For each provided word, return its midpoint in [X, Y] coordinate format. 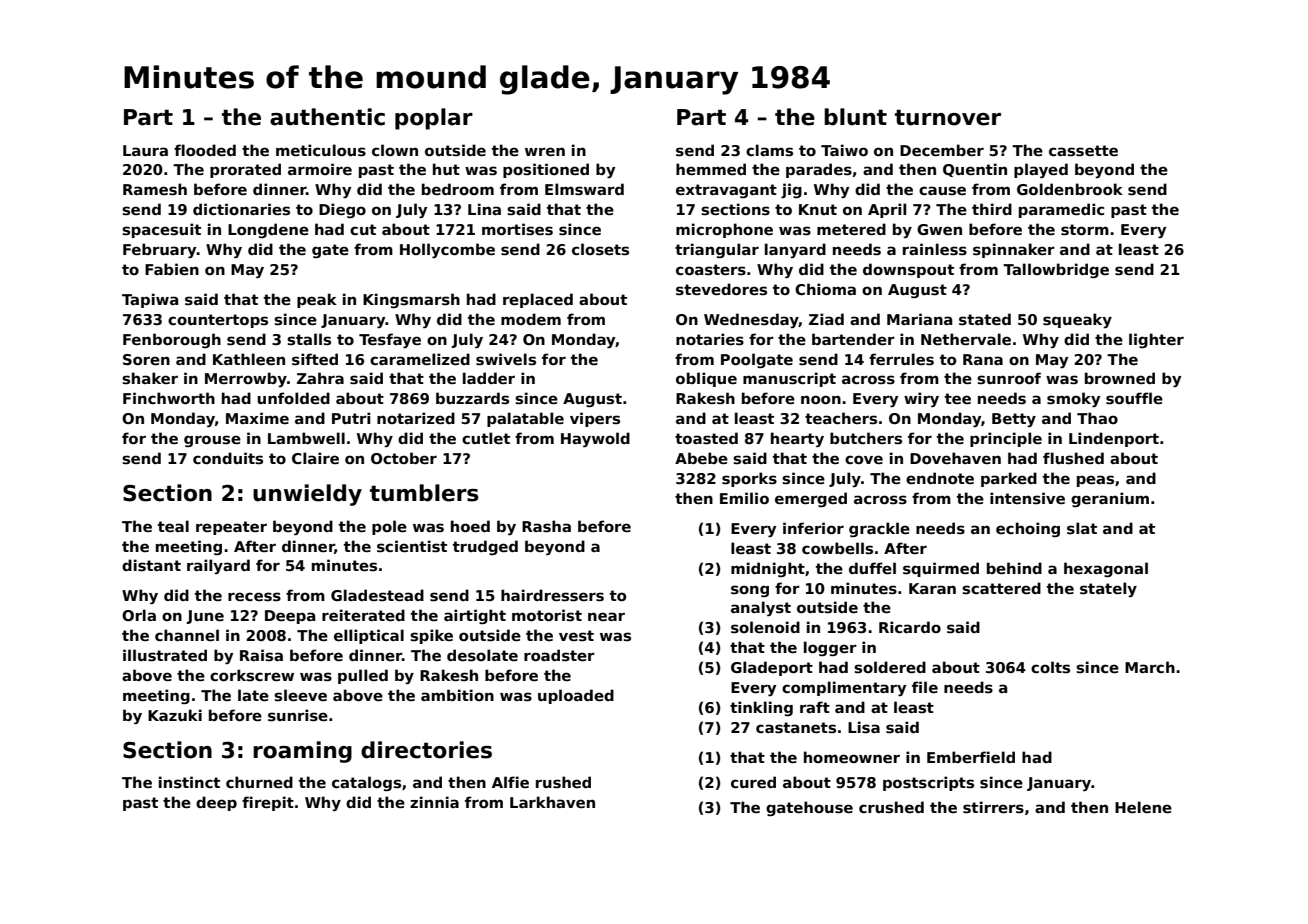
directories [426, 750]
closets [600, 249]
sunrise [298, 715]
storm [1085, 229]
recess [254, 597]
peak [317, 300]
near [606, 616]
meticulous [321, 150]
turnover [948, 117]
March [1150, 667]
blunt [855, 117]
